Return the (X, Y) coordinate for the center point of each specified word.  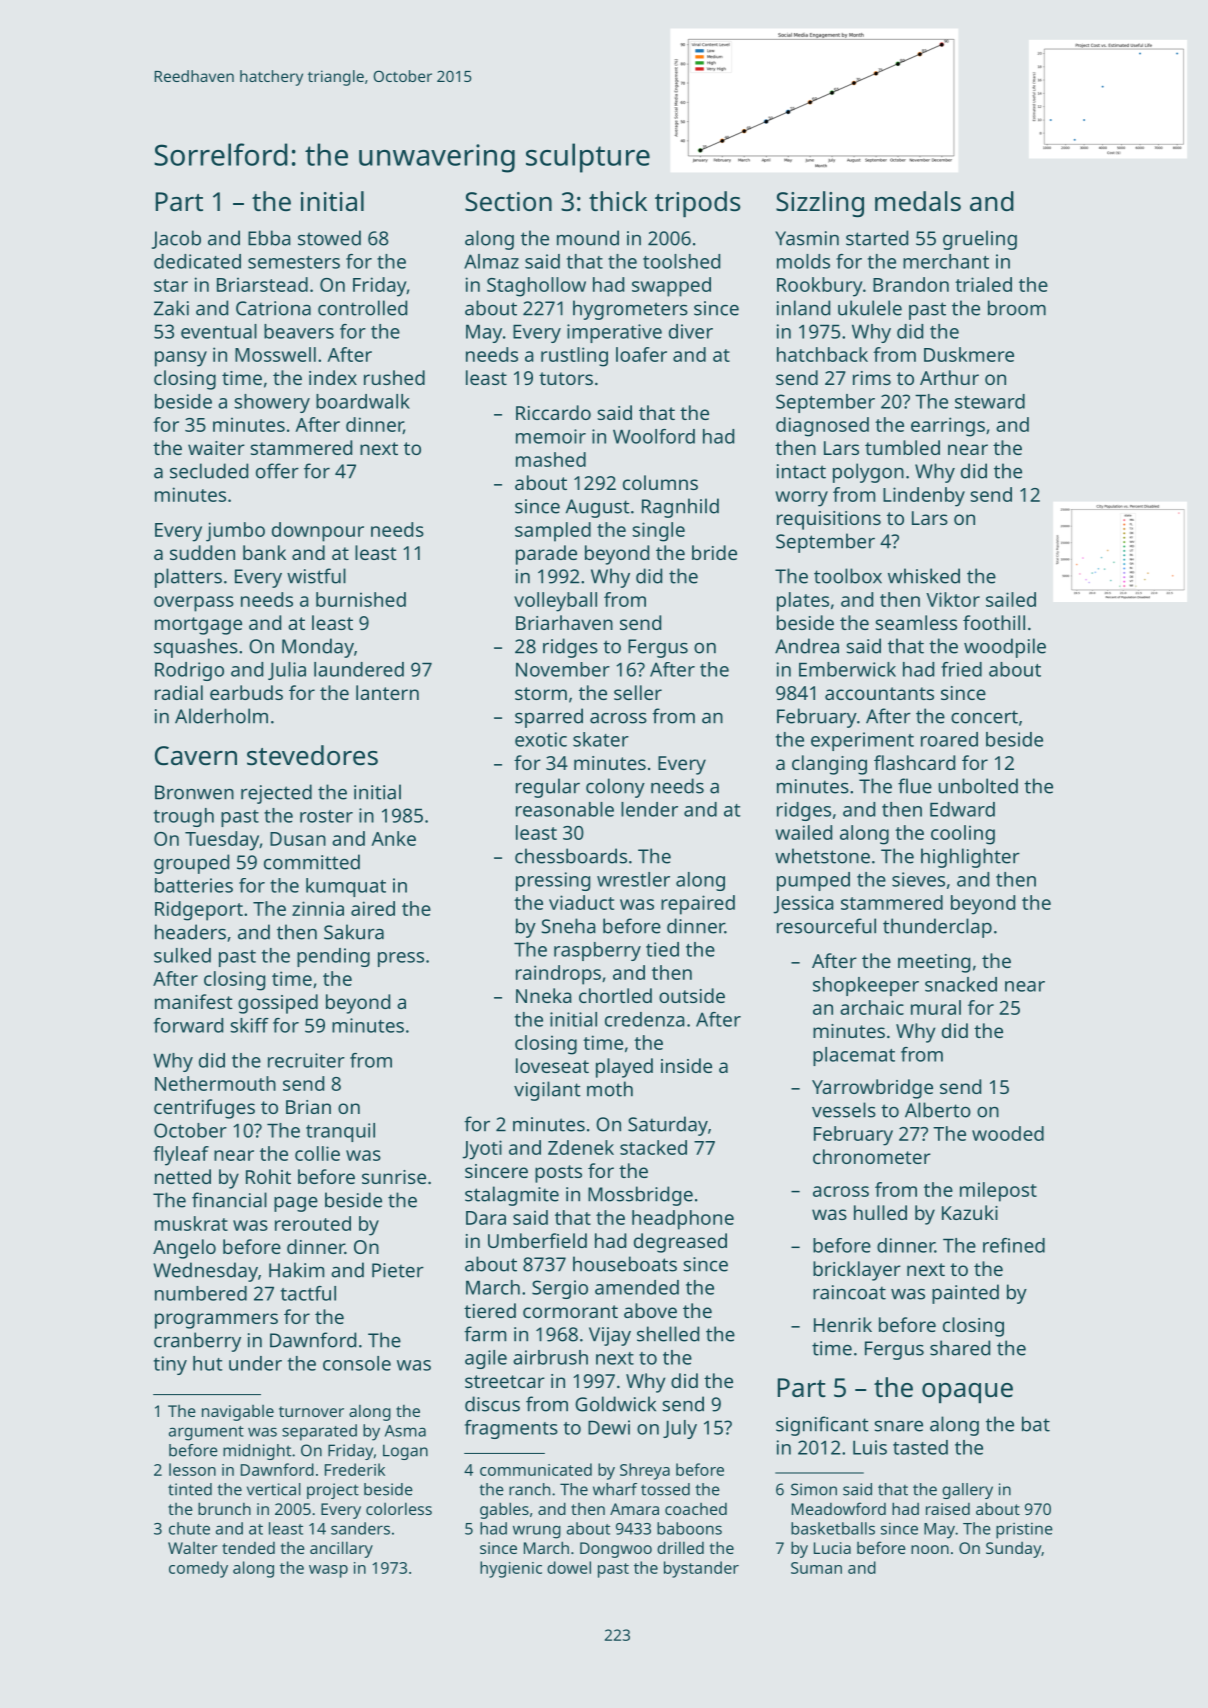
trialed (983, 284)
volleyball (555, 602)
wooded (1008, 1133)
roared (949, 739)
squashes (196, 648)
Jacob (176, 239)
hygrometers (630, 310)
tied (662, 949)
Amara (634, 1509)
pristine (1024, 1530)
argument (206, 1433)
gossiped (278, 1004)
